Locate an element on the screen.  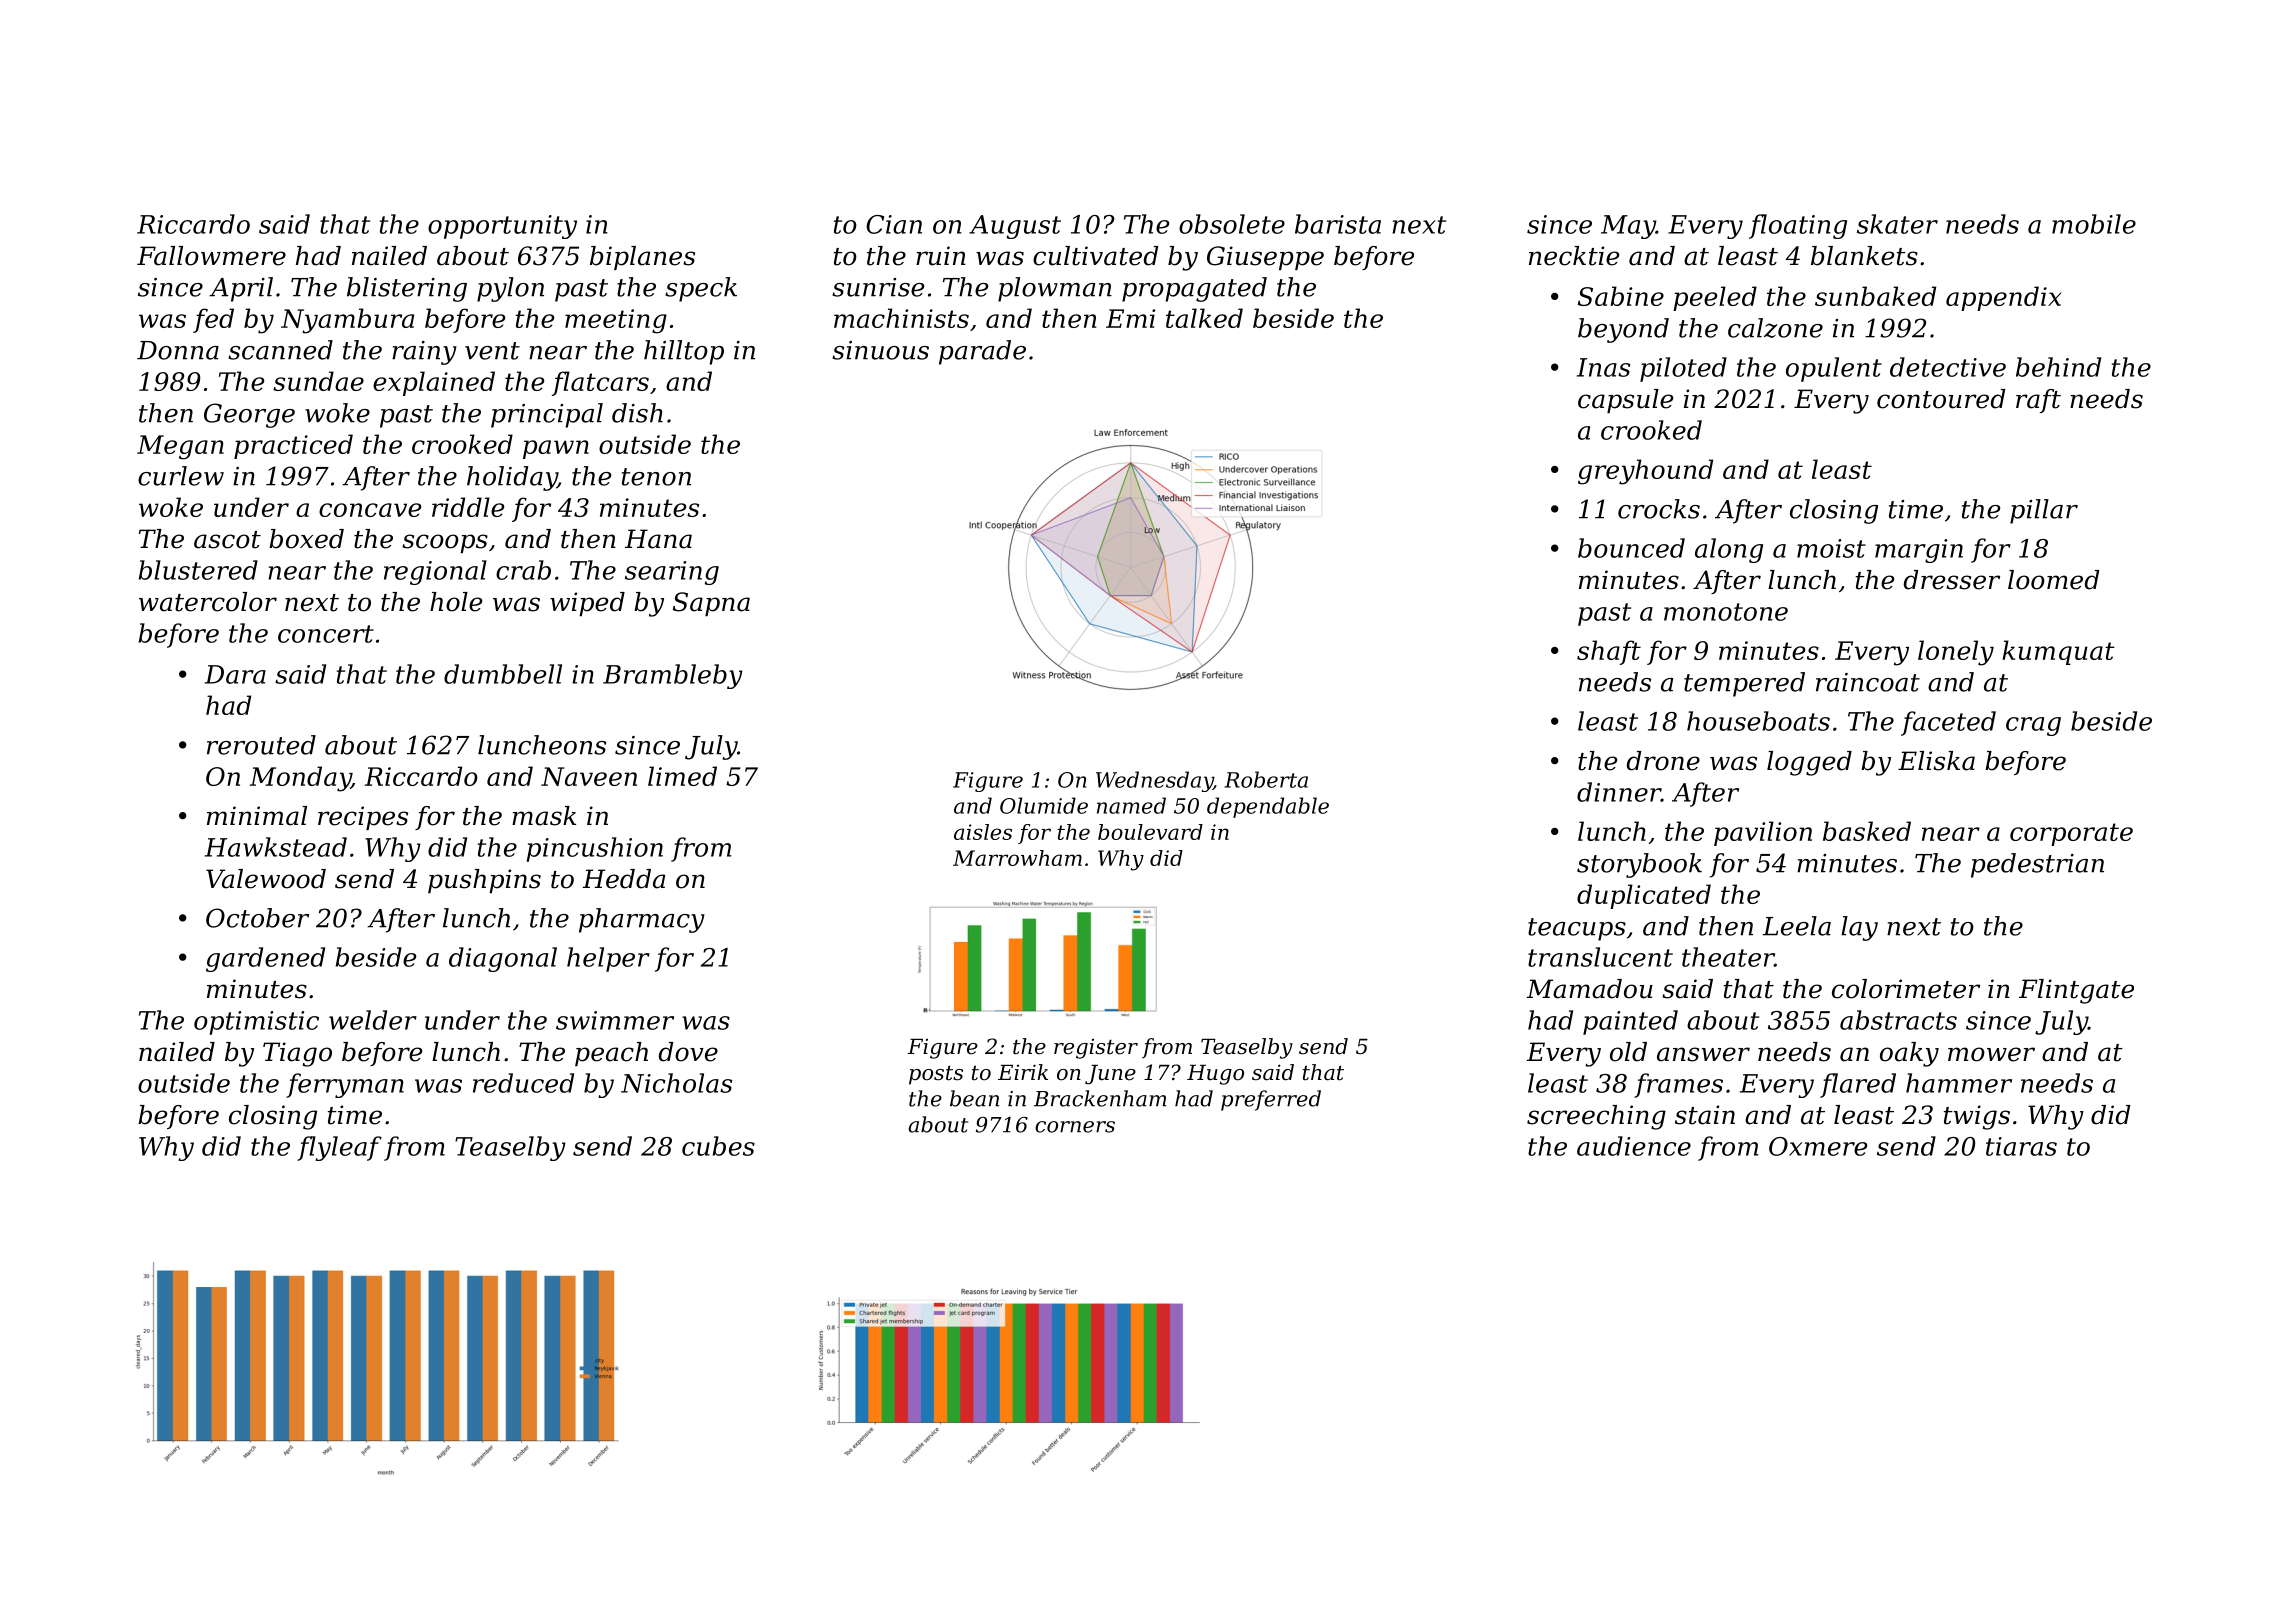
ascot is located at coordinates (227, 540).
